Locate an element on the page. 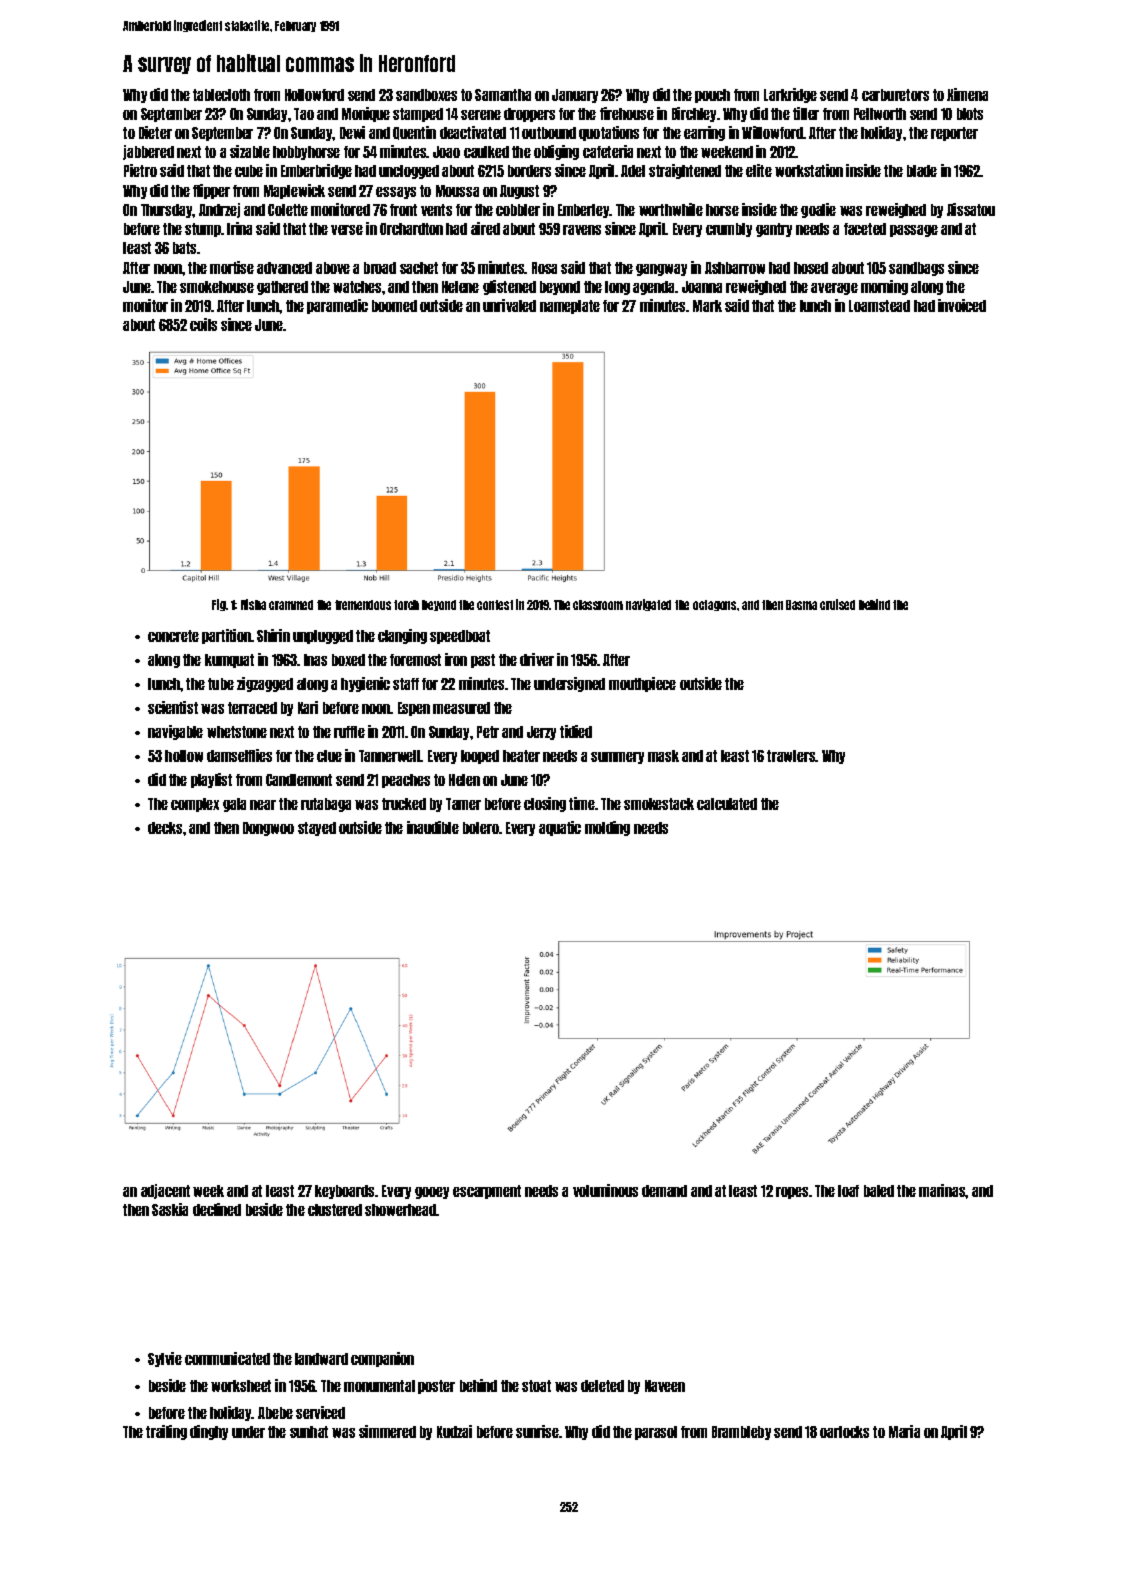  adjacent is located at coordinates (165, 1191).
